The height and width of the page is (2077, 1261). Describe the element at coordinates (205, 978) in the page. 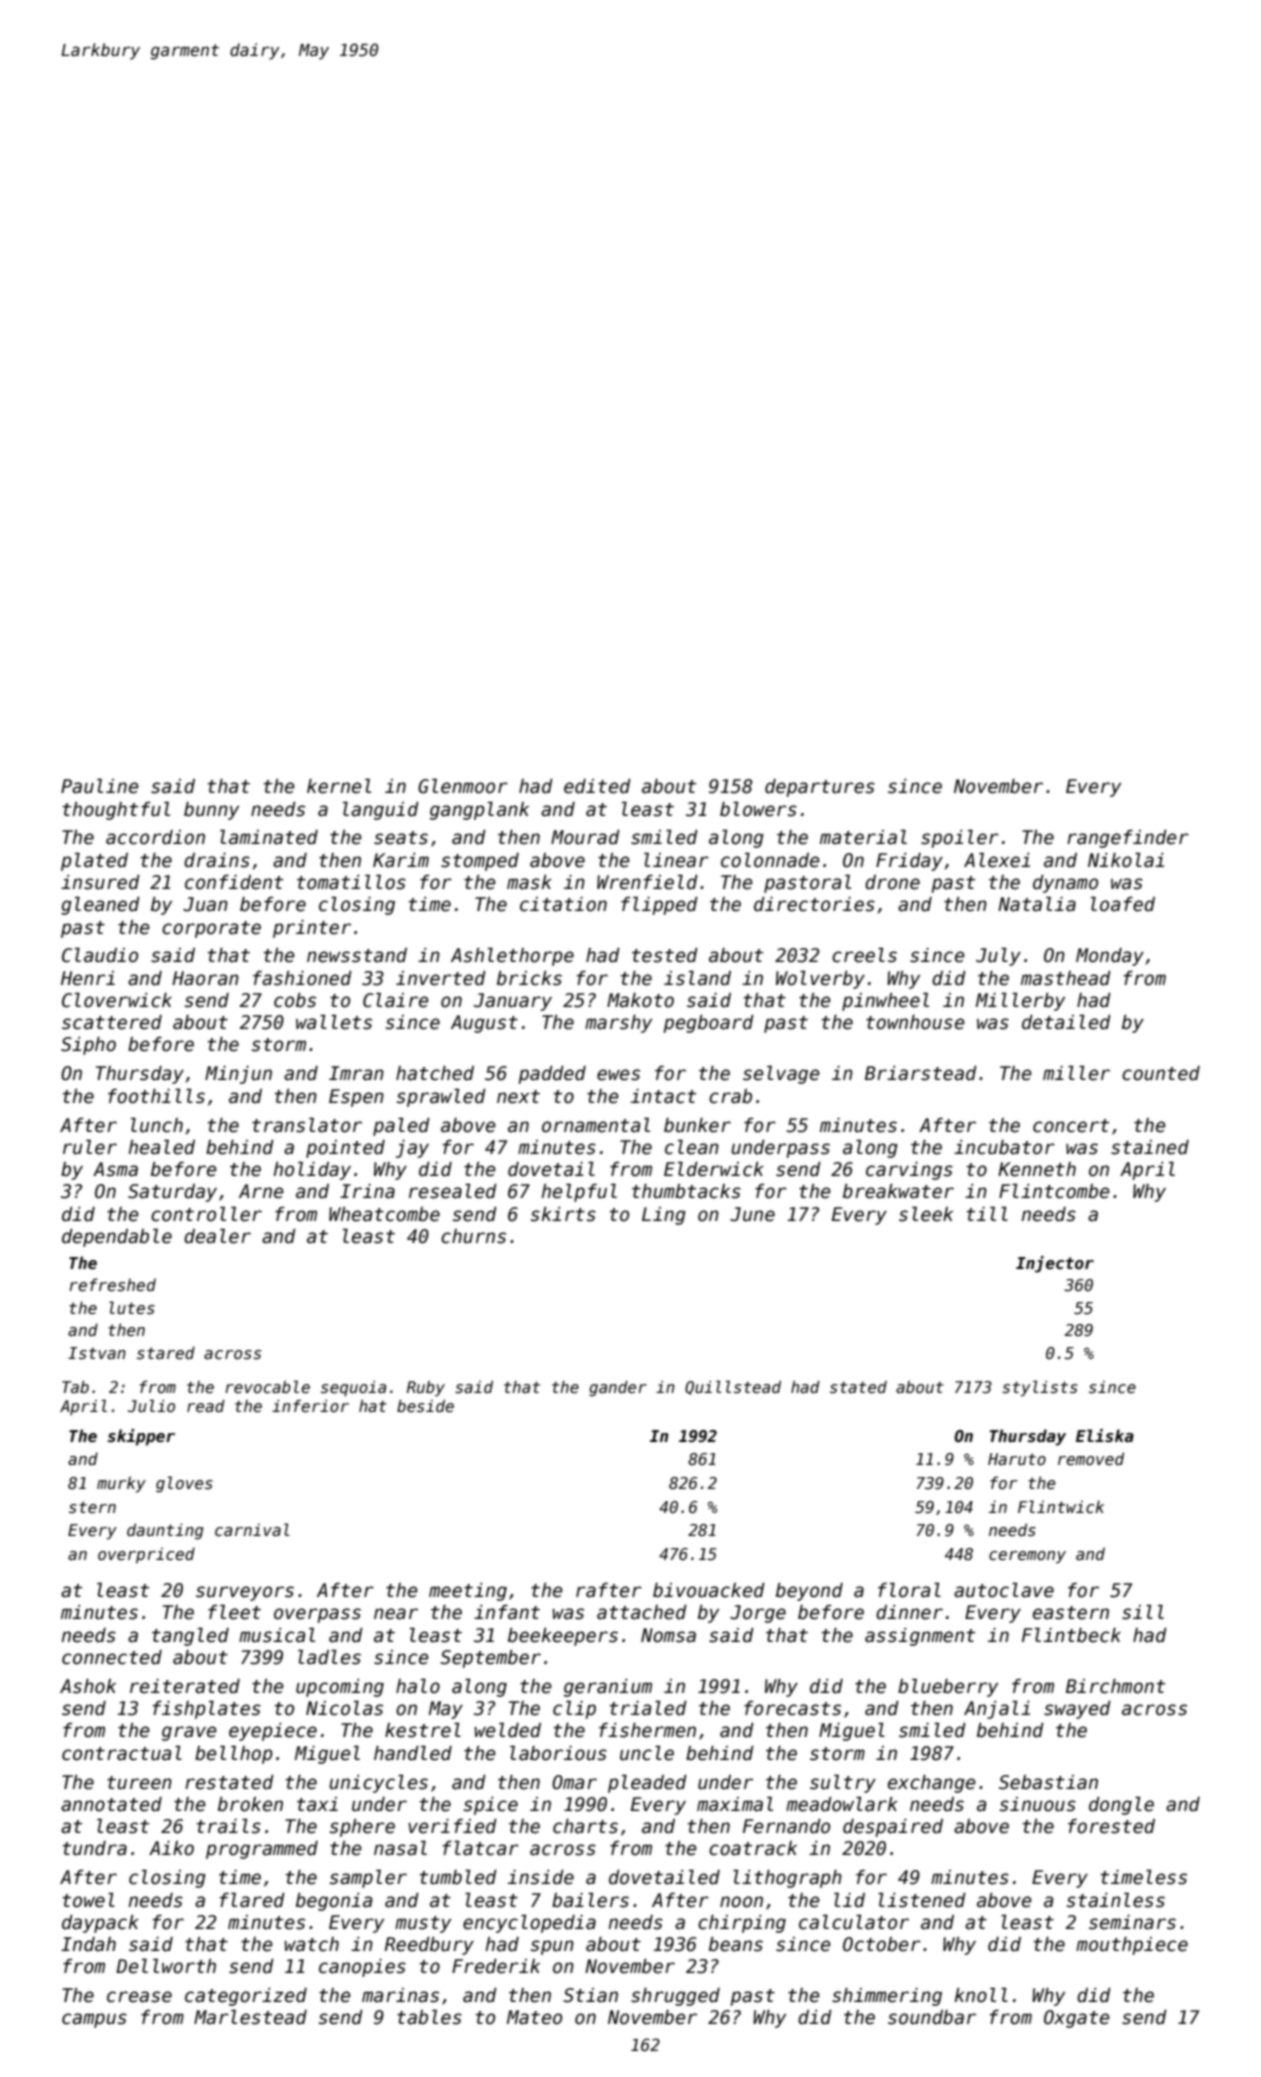

I see `Haoran` at that location.
